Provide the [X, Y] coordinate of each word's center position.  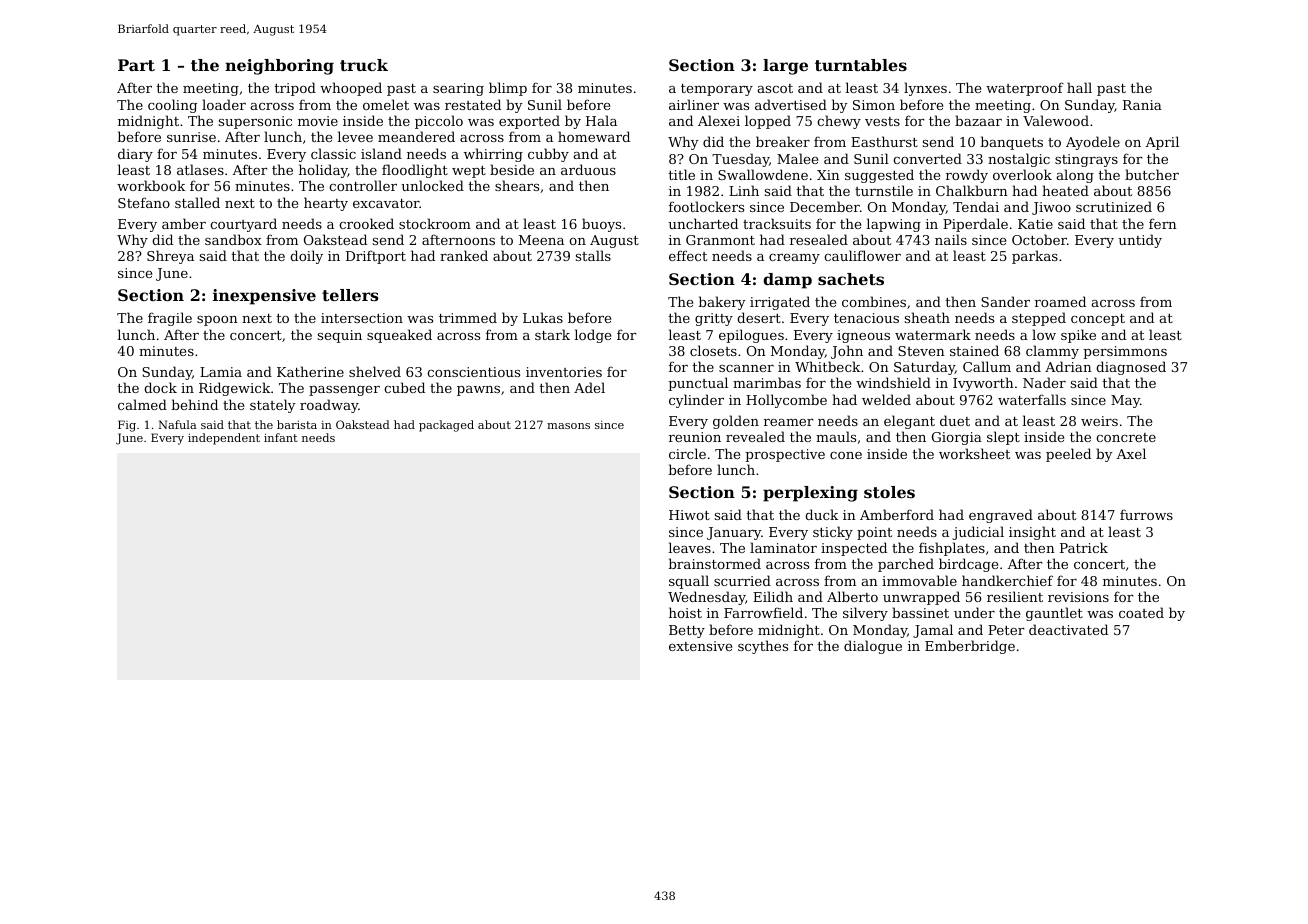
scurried [742, 580]
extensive [700, 646]
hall [1079, 87]
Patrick [1084, 547]
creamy [794, 259]
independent [224, 439]
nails [951, 239]
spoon [217, 321]
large [785, 67]
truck [364, 65]
